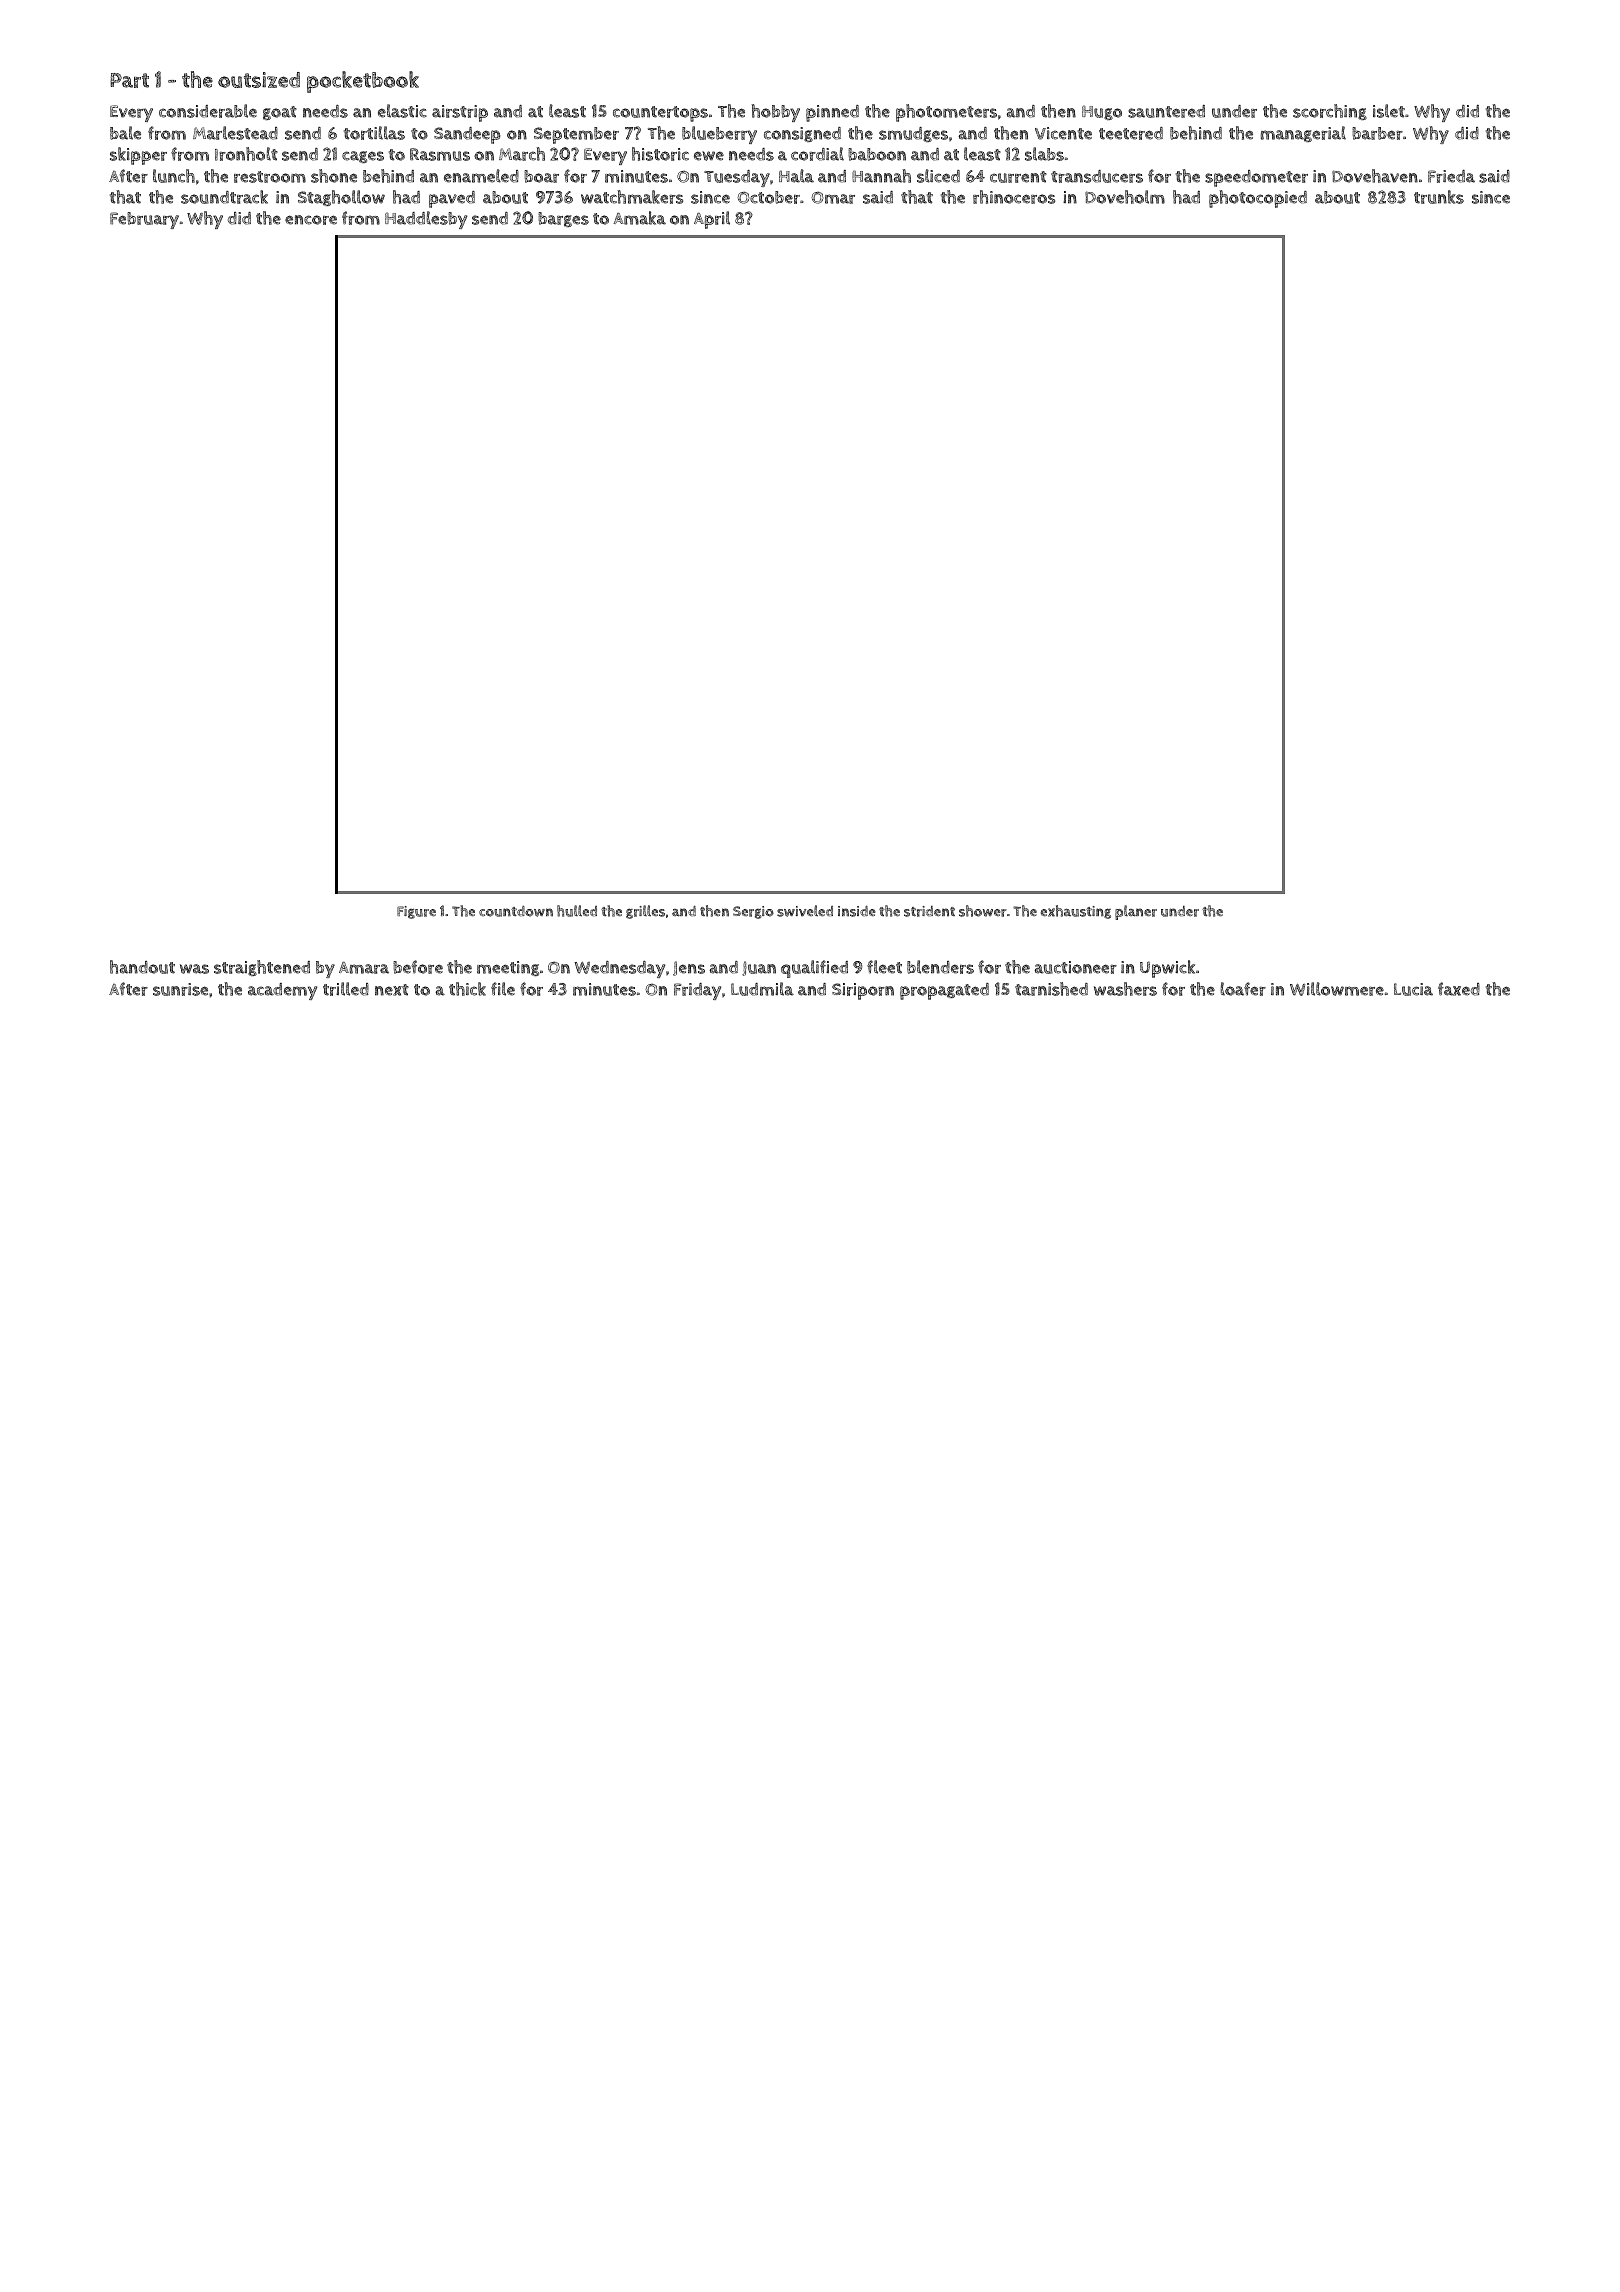 The image size is (1620, 2292). What do you see at coordinates (416, 912) in the image?
I see `Figure` at bounding box center [416, 912].
